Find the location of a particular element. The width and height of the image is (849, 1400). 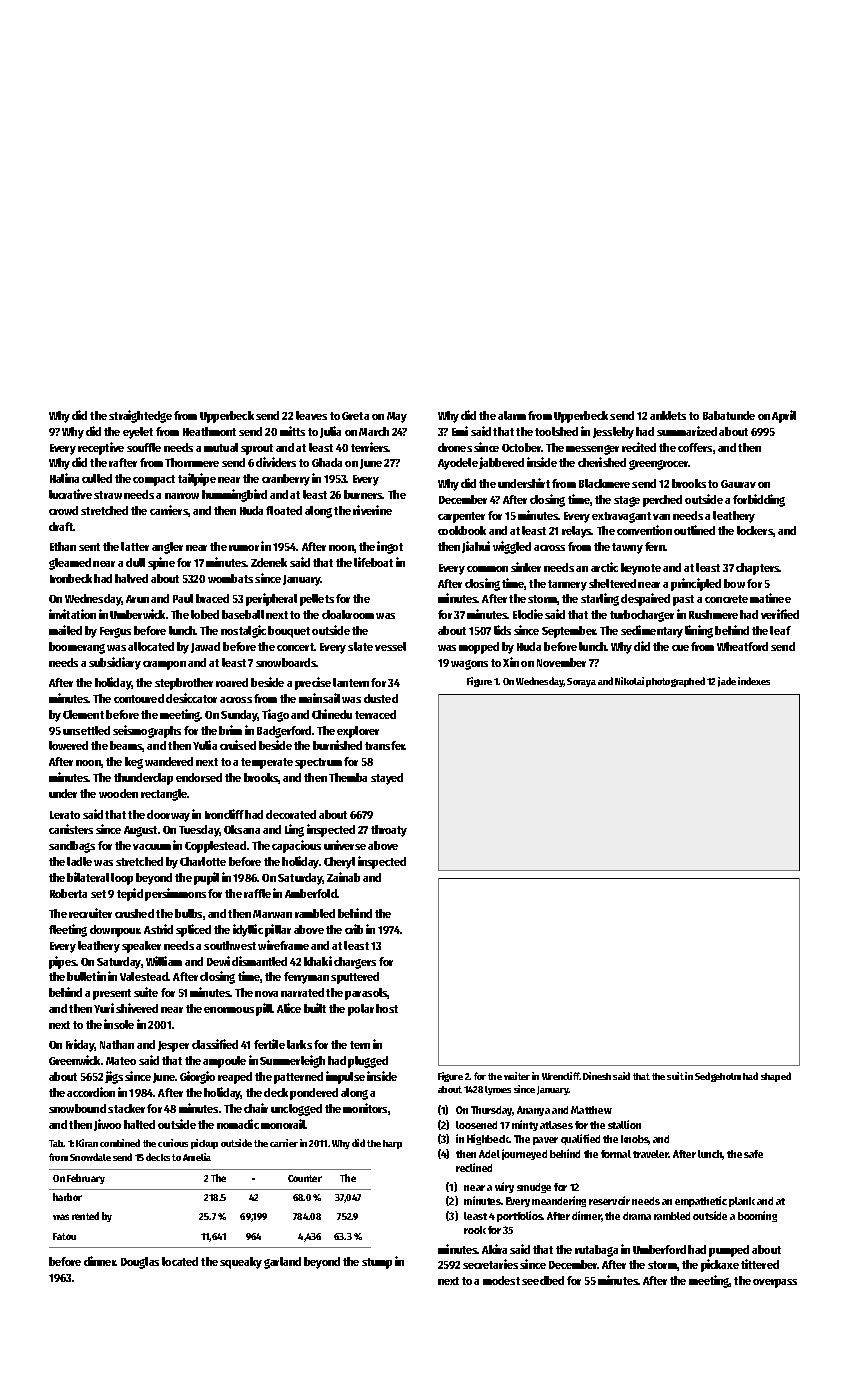

subsidiary is located at coordinates (115, 663).
